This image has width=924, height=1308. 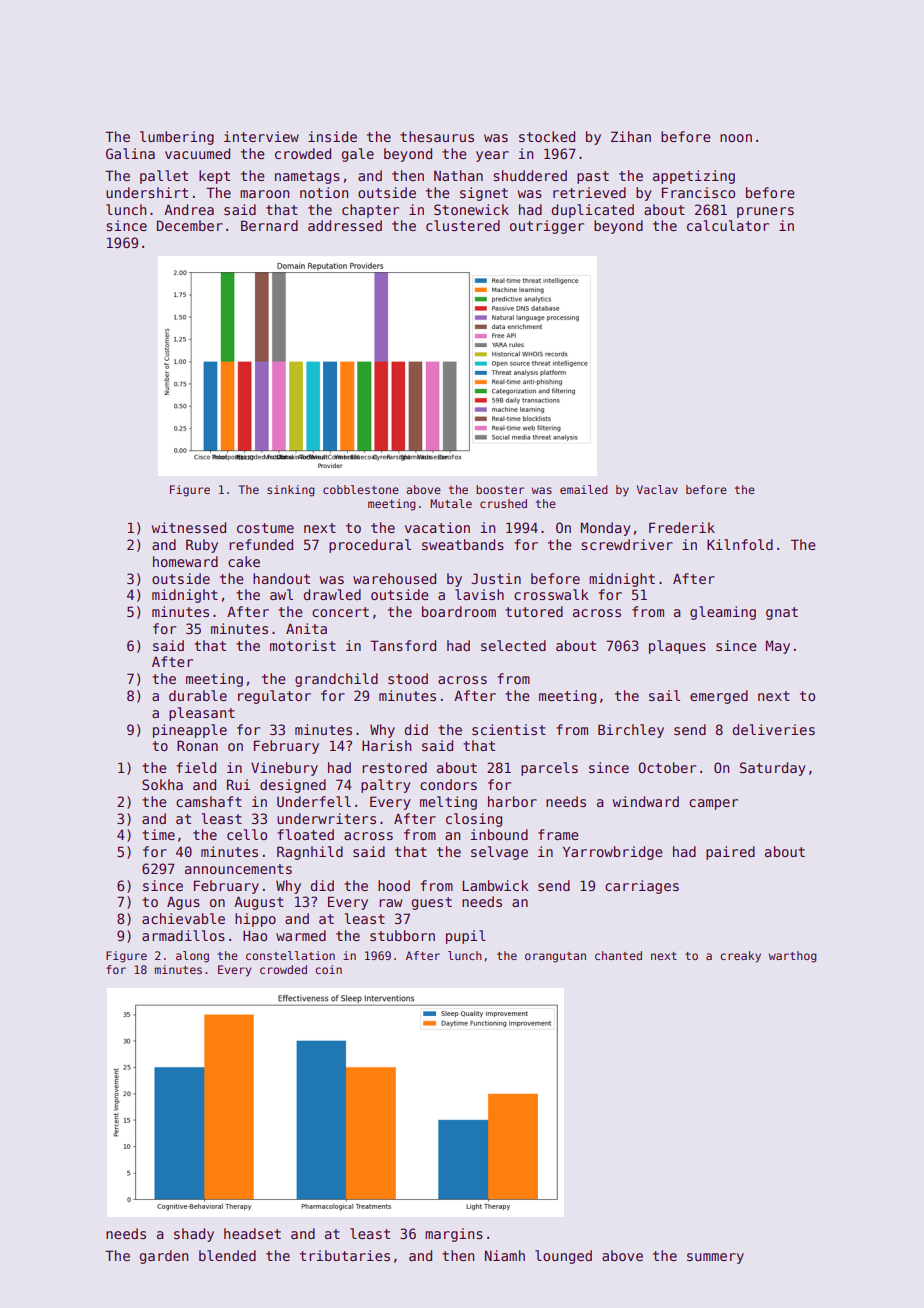 I want to click on interview, so click(x=261, y=136).
